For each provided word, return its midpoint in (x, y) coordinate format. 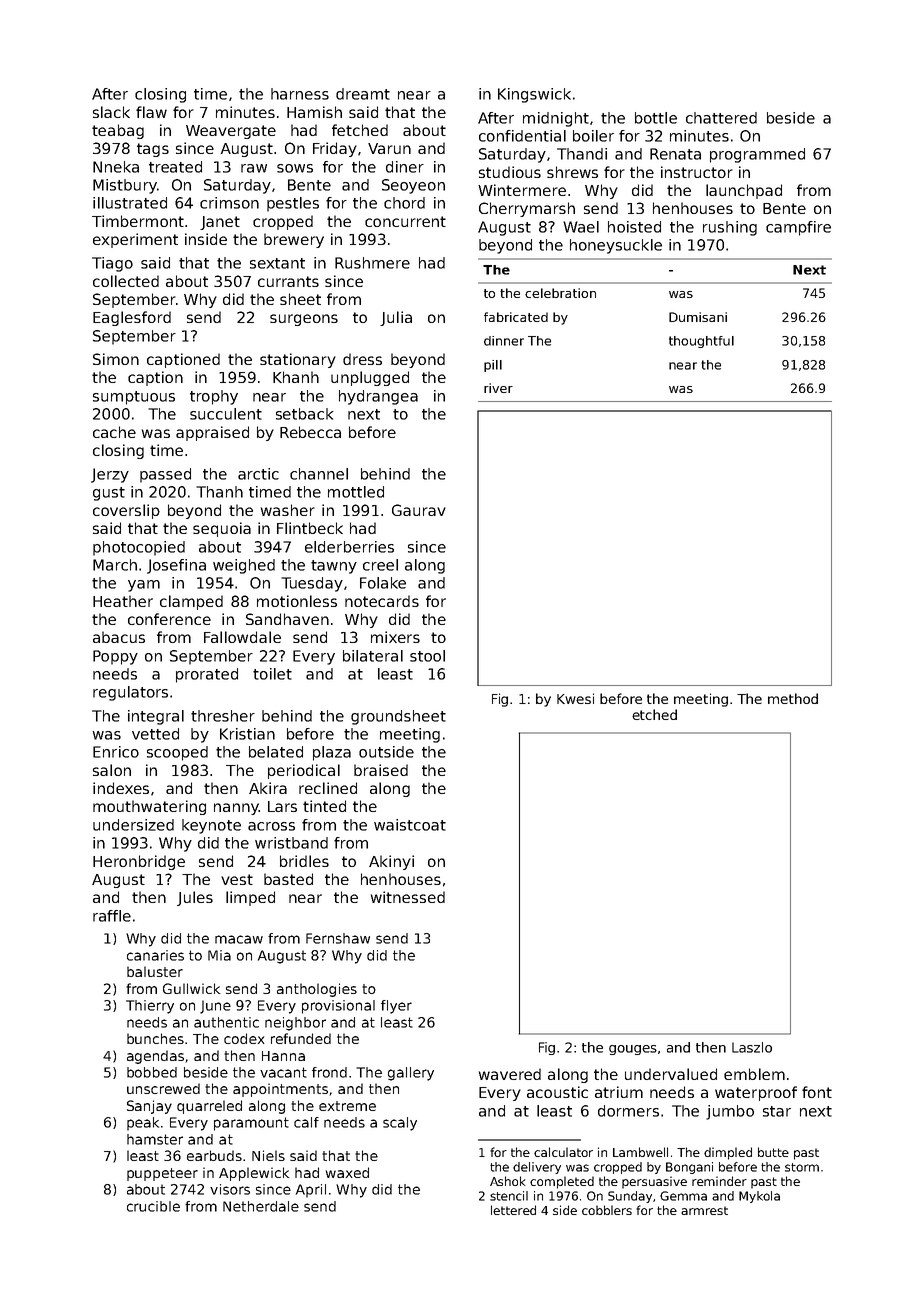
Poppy (115, 657)
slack (111, 112)
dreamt (363, 94)
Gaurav (419, 510)
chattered (721, 118)
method (793, 698)
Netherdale (261, 1206)
